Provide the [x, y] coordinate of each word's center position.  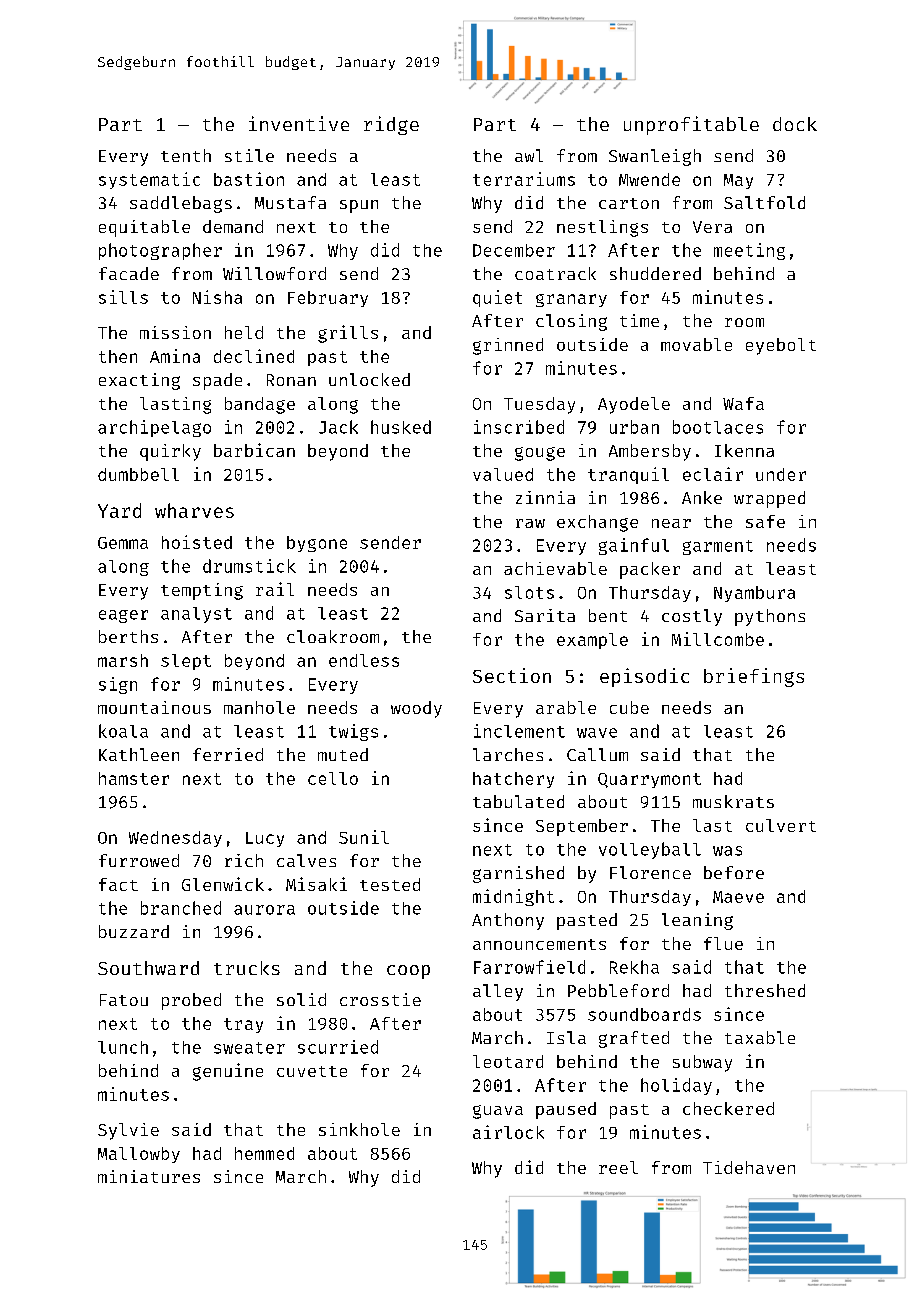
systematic [149, 180]
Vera [712, 227]
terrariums [524, 179]
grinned [508, 346]
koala [123, 731]
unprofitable [691, 125]
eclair [713, 474]
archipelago [154, 428]
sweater [249, 1048]
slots [529, 592]
